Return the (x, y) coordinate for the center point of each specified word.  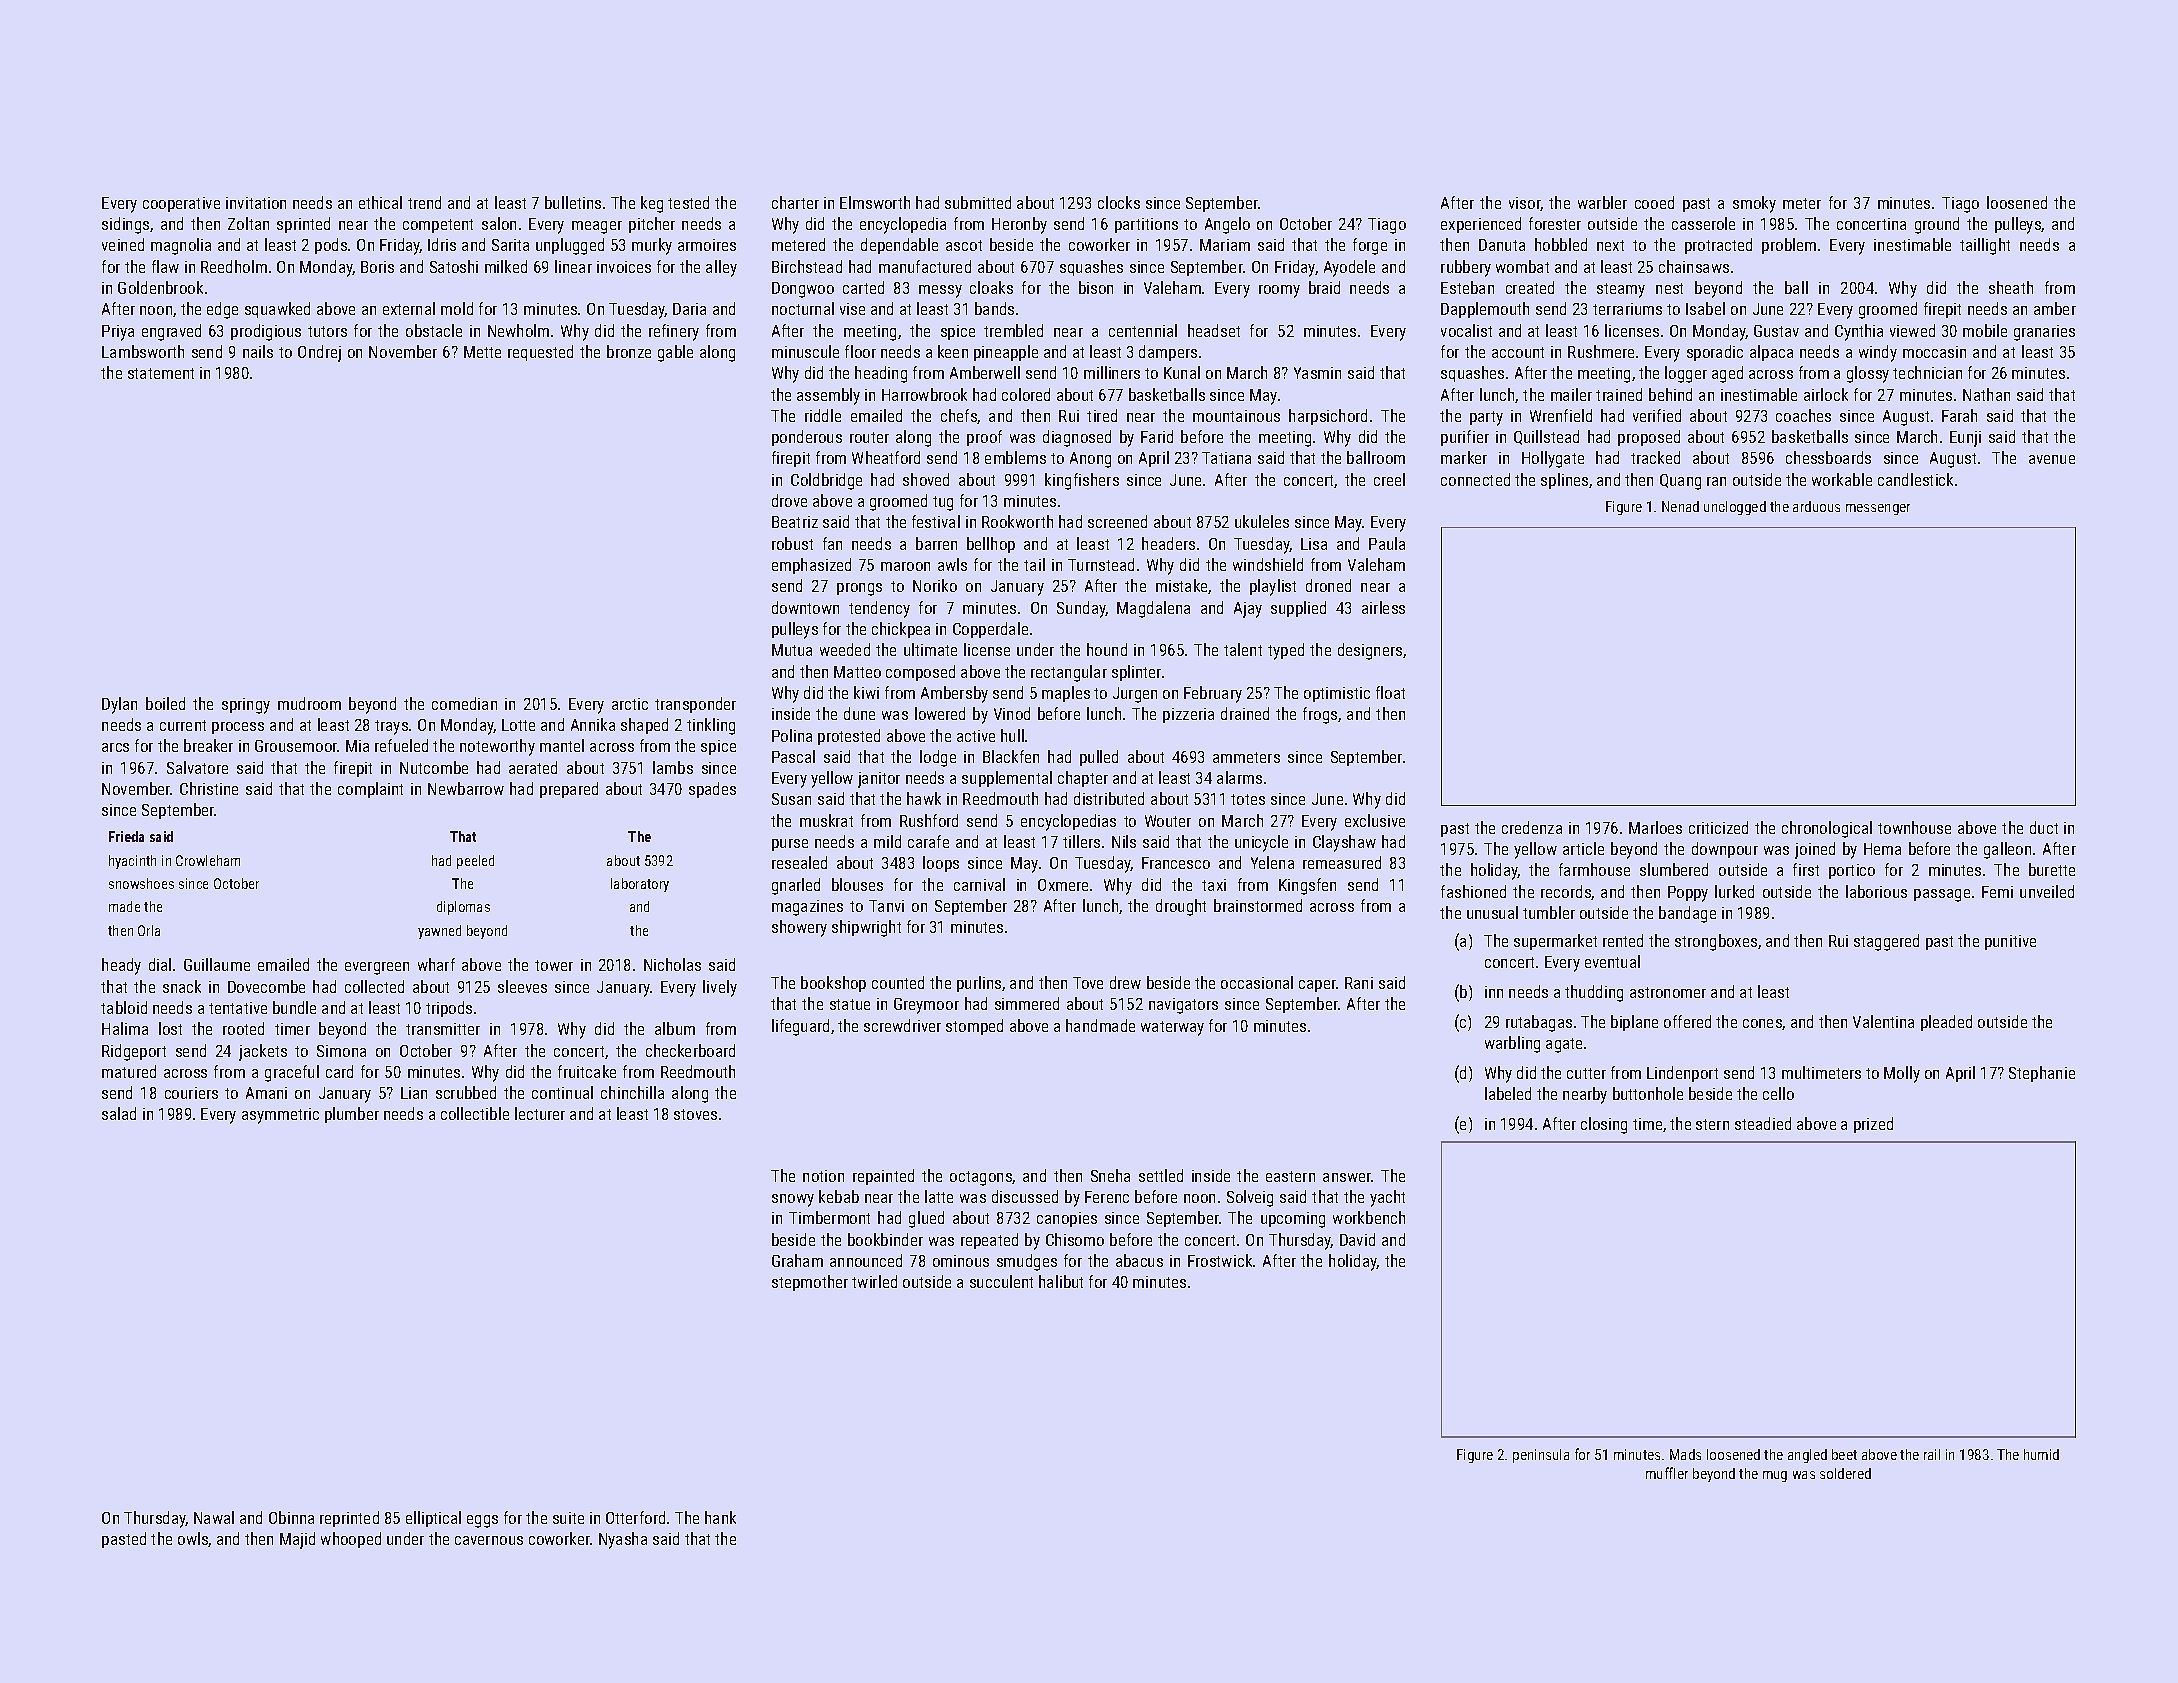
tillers (1081, 841)
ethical (380, 202)
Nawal (214, 1517)
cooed (1654, 202)
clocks (1119, 202)
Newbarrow (466, 788)
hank (720, 1517)
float (1390, 692)
